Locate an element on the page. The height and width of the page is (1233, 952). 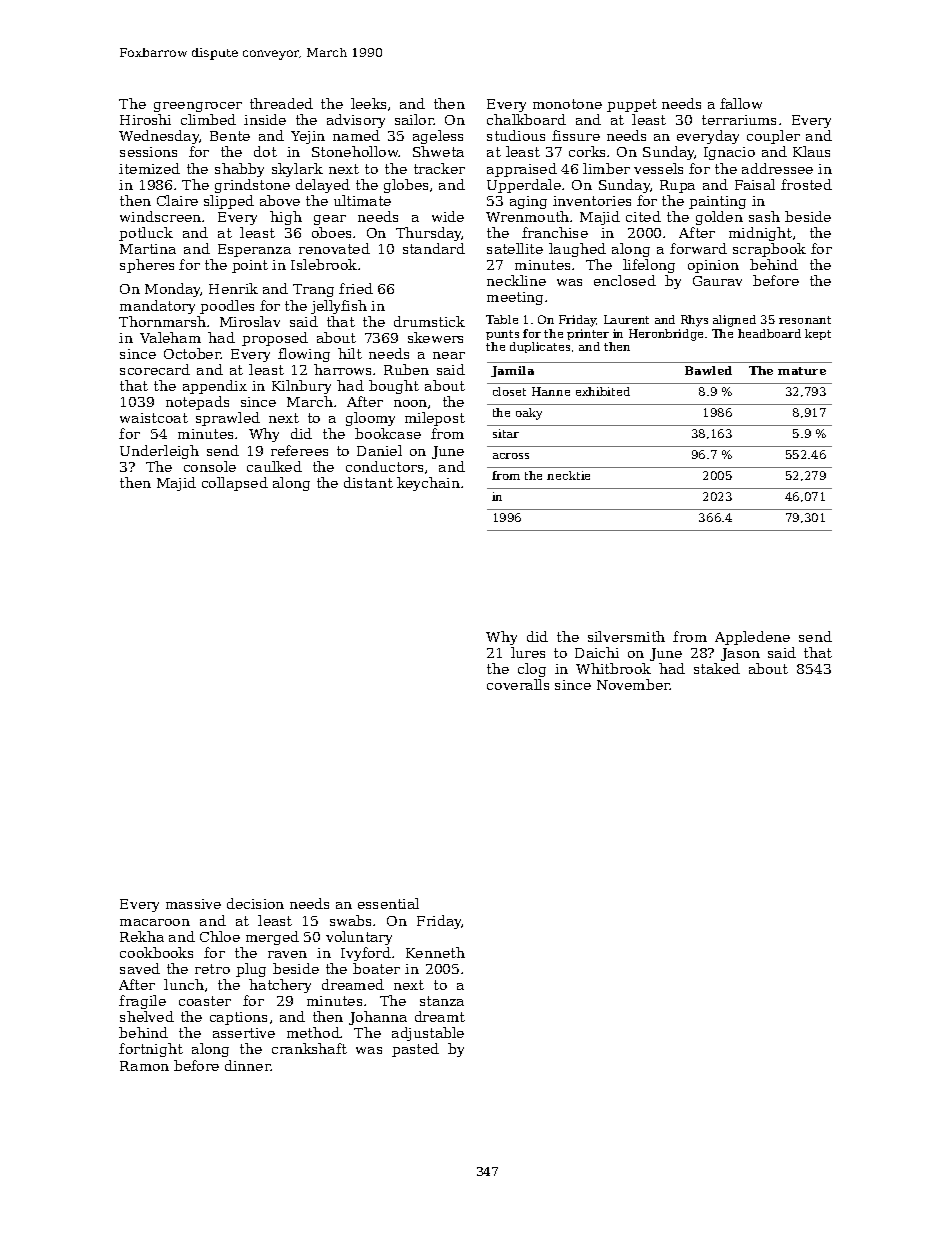
meeting is located at coordinates (515, 298).
